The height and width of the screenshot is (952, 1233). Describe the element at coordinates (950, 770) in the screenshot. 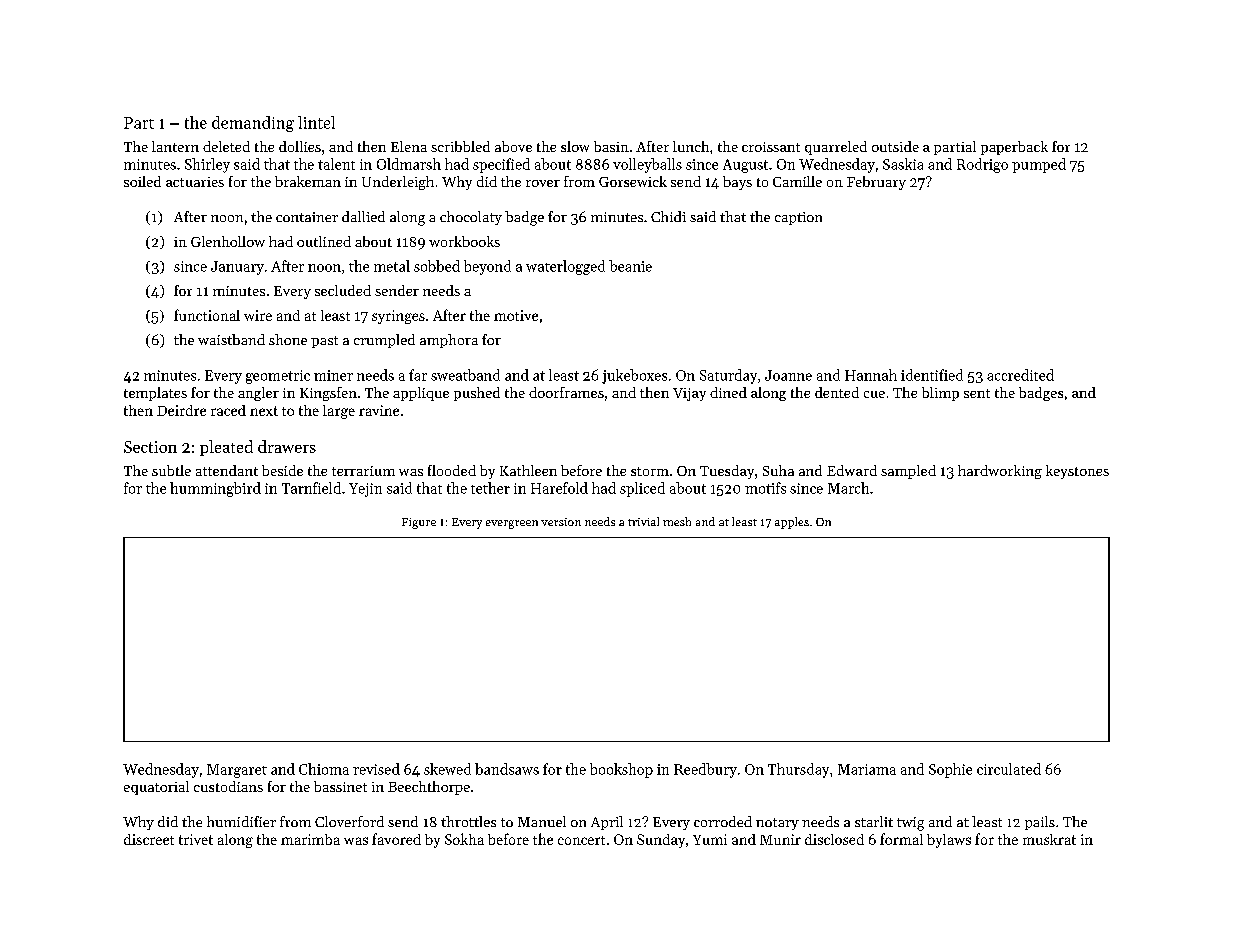

I see `Sophie` at that location.
